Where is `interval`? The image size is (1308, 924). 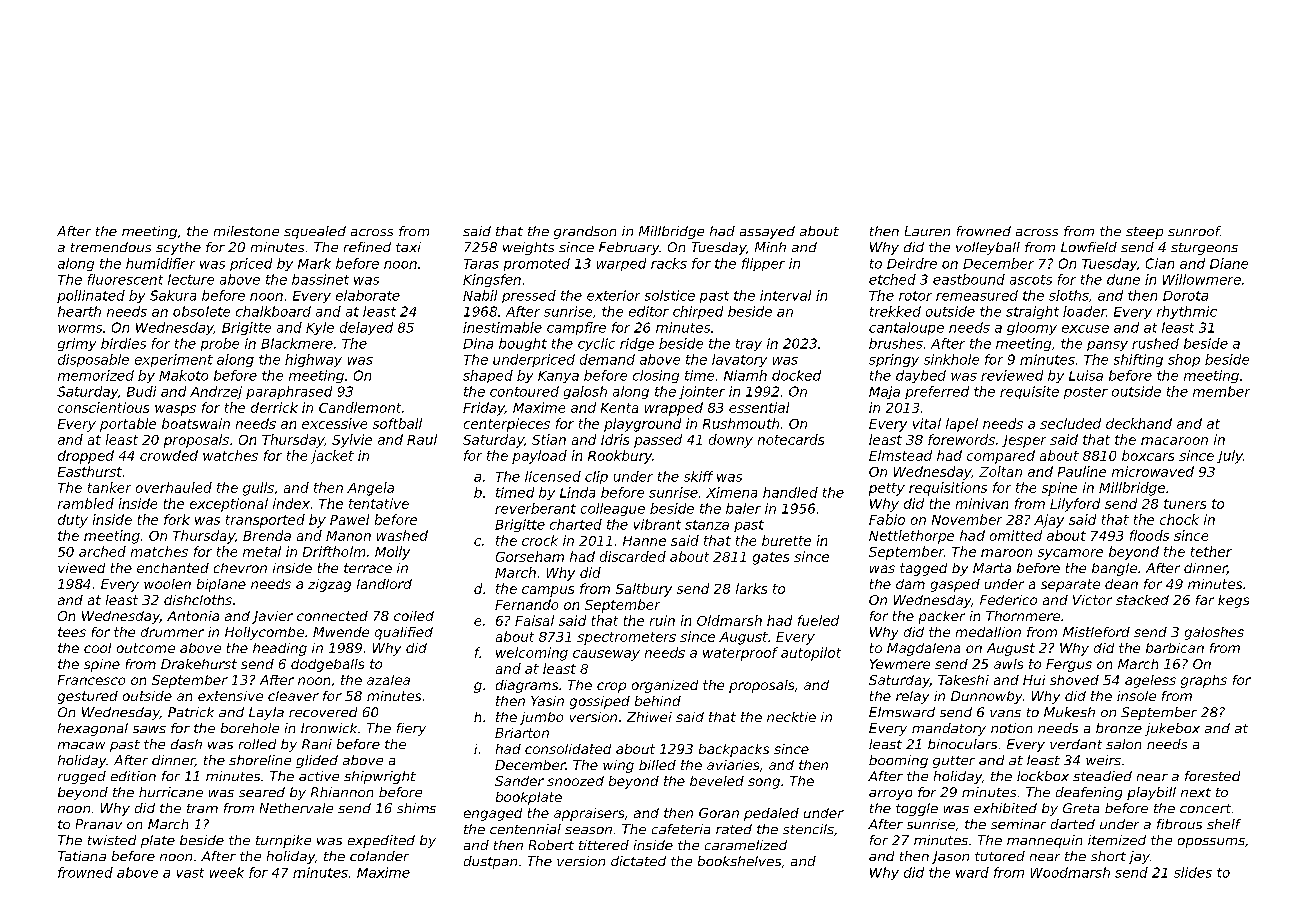
interval is located at coordinates (785, 295).
